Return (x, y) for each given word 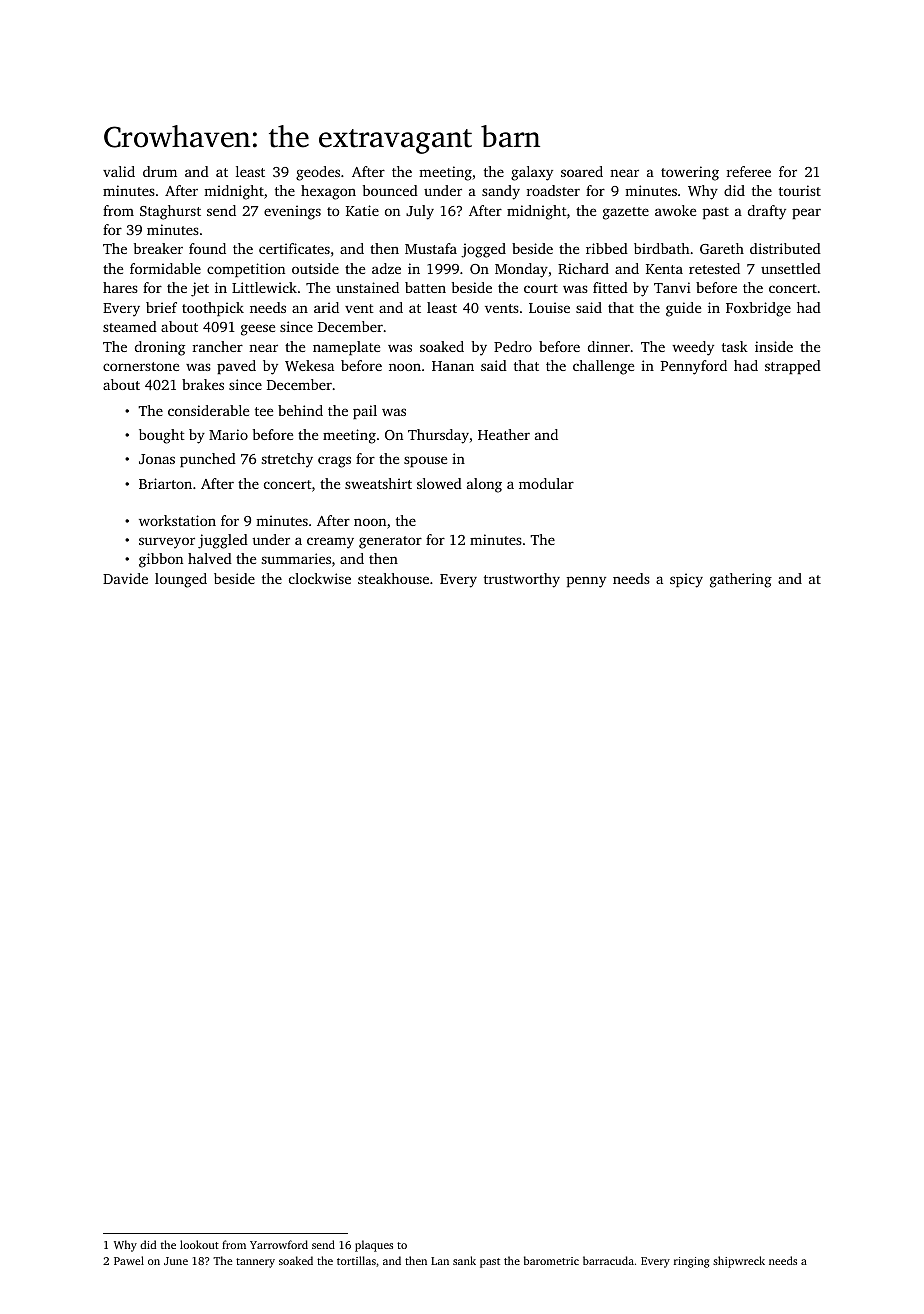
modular (546, 483)
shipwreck (739, 1262)
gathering (741, 580)
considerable (208, 410)
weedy (693, 348)
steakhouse (393, 578)
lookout (199, 1244)
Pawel (129, 1260)
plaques (374, 1246)
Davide (125, 578)
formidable (165, 268)
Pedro (513, 346)
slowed (439, 483)
